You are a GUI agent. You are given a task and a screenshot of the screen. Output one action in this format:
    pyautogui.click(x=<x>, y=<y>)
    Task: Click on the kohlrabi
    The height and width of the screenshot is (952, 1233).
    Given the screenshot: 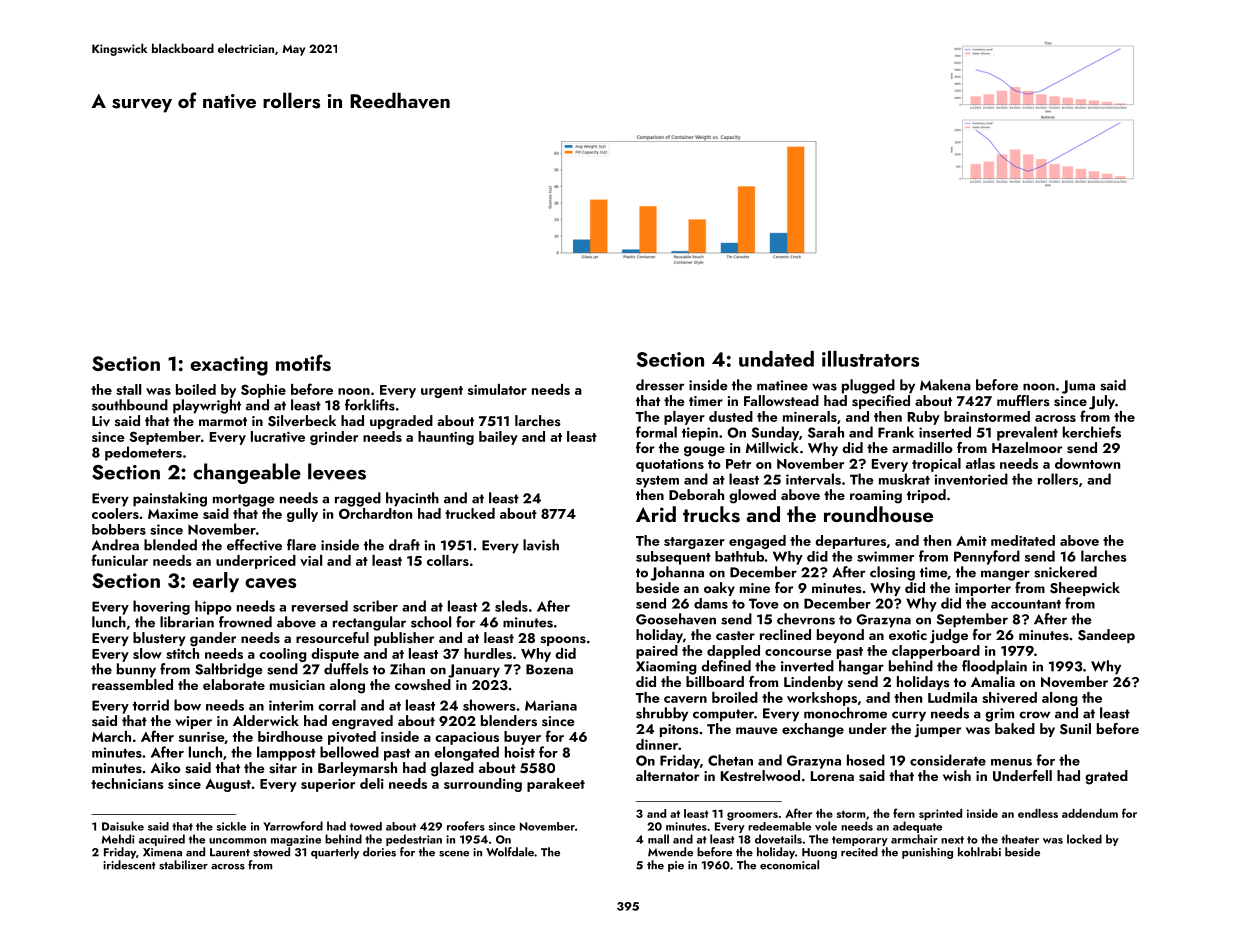 What is the action you would take?
    pyautogui.click(x=979, y=852)
